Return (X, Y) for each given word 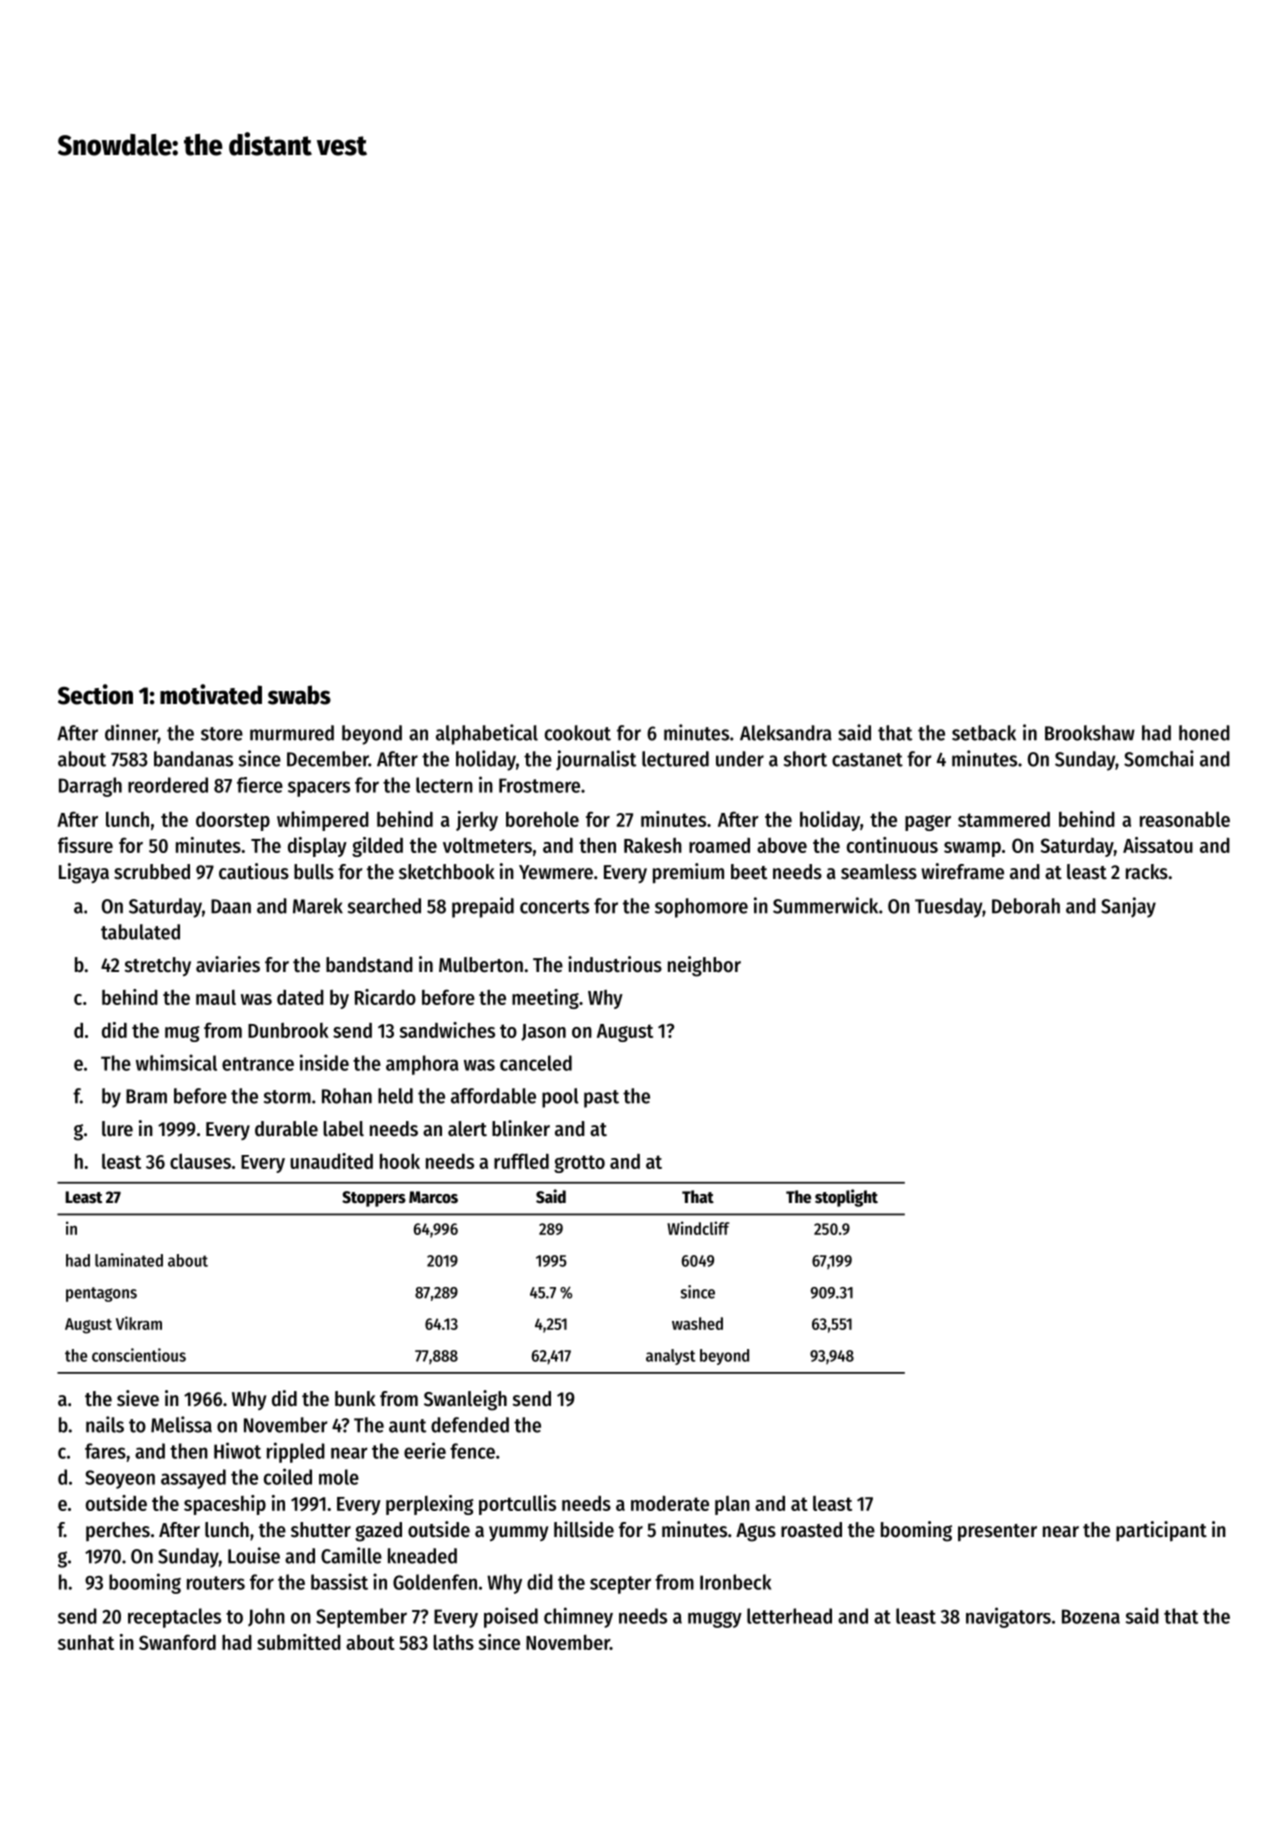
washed (697, 1323)
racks (1147, 872)
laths (453, 1642)
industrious (615, 964)
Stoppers (374, 1199)
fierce (260, 785)
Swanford (177, 1642)
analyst (670, 1357)
